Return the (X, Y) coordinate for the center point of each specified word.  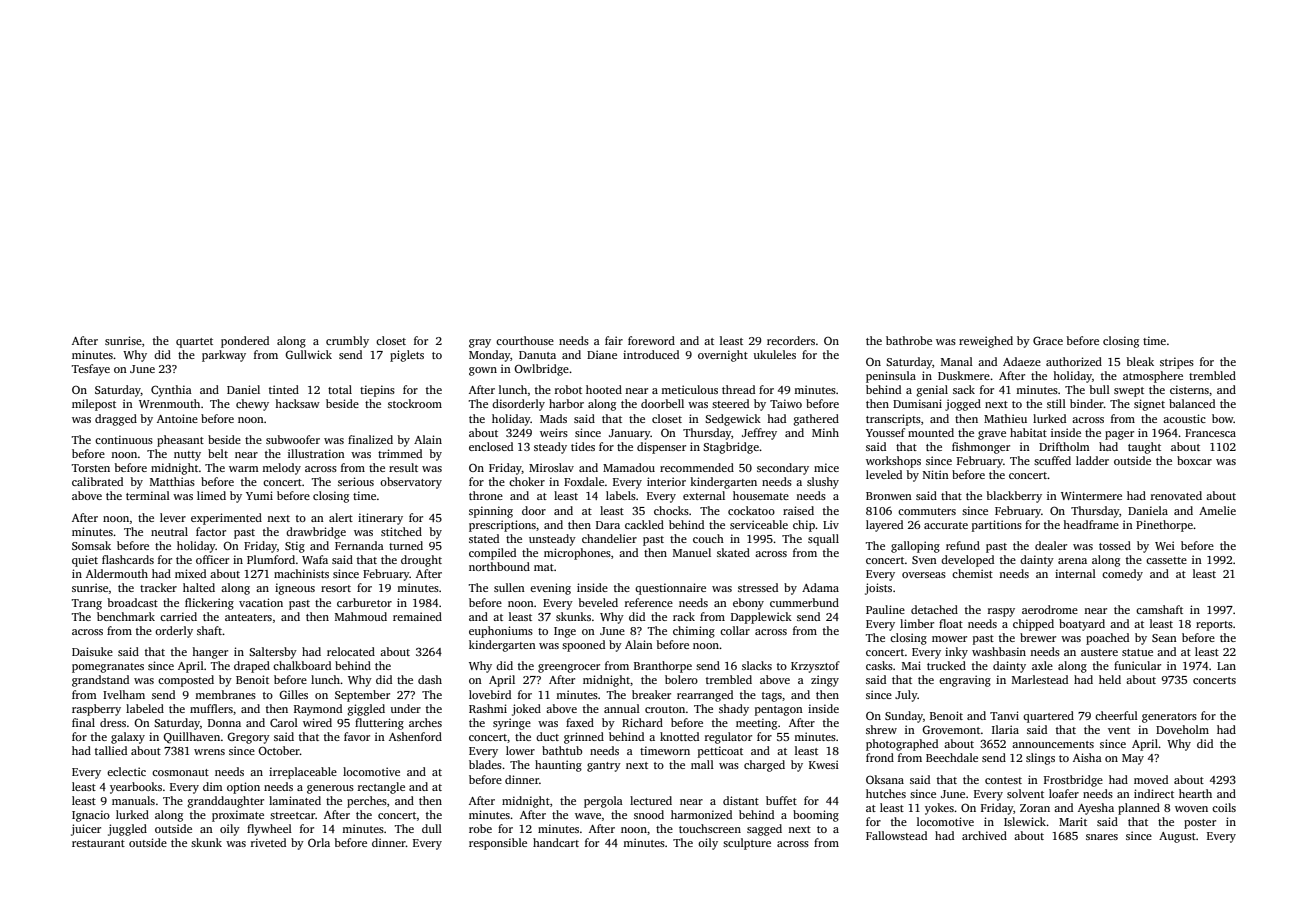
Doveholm (1182, 729)
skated (733, 552)
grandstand (100, 681)
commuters (927, 511)
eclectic (126, 771)
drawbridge (316, 533)
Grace (1048, 340)
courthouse (525, 340)
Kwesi (824, 764)
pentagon (779, 711)
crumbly (347, 342)
